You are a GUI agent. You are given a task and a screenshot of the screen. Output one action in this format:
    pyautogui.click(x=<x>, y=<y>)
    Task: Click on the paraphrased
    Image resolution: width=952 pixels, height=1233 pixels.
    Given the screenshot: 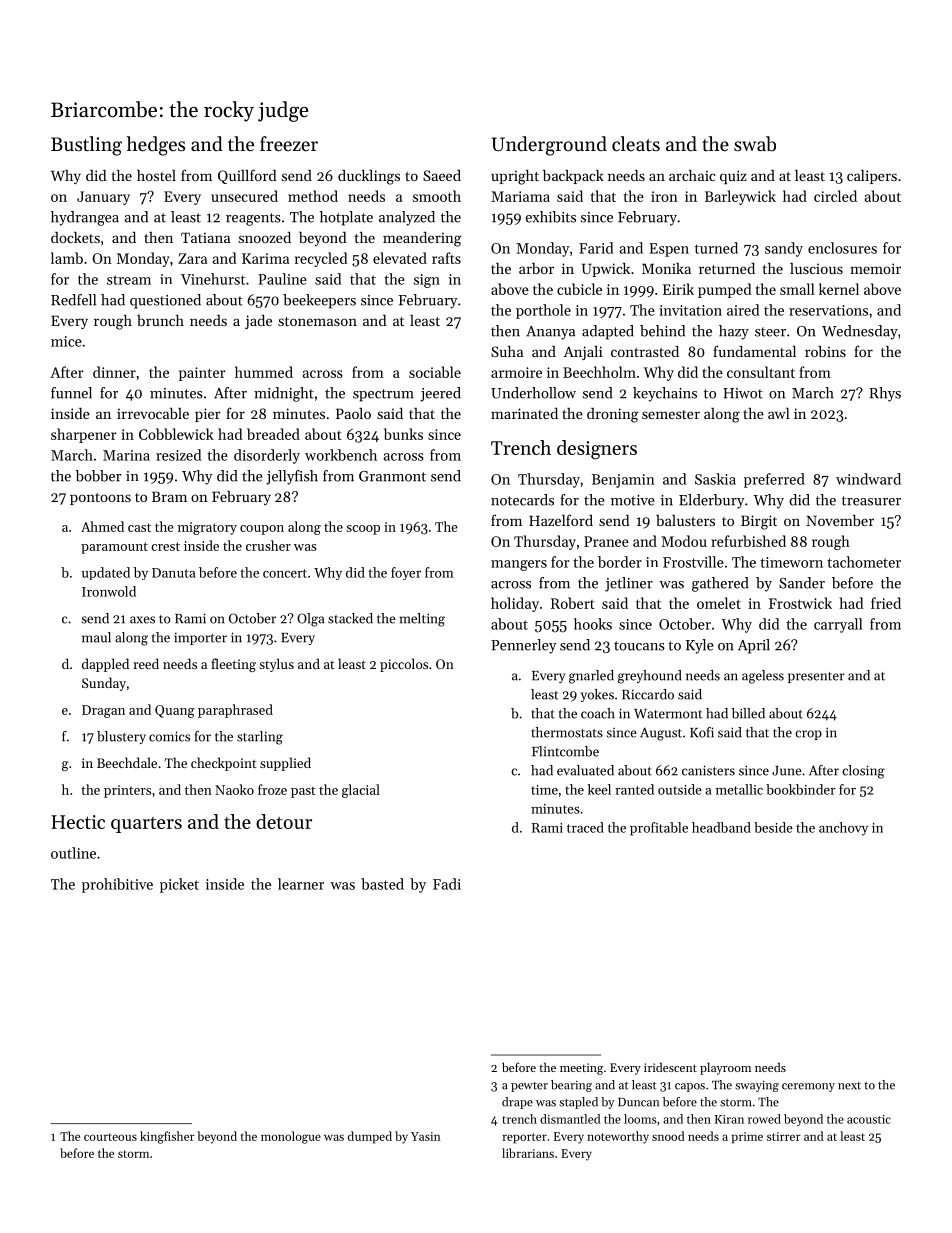 What is the action you would take?
    pyautogui.click(x=235, y=711)
